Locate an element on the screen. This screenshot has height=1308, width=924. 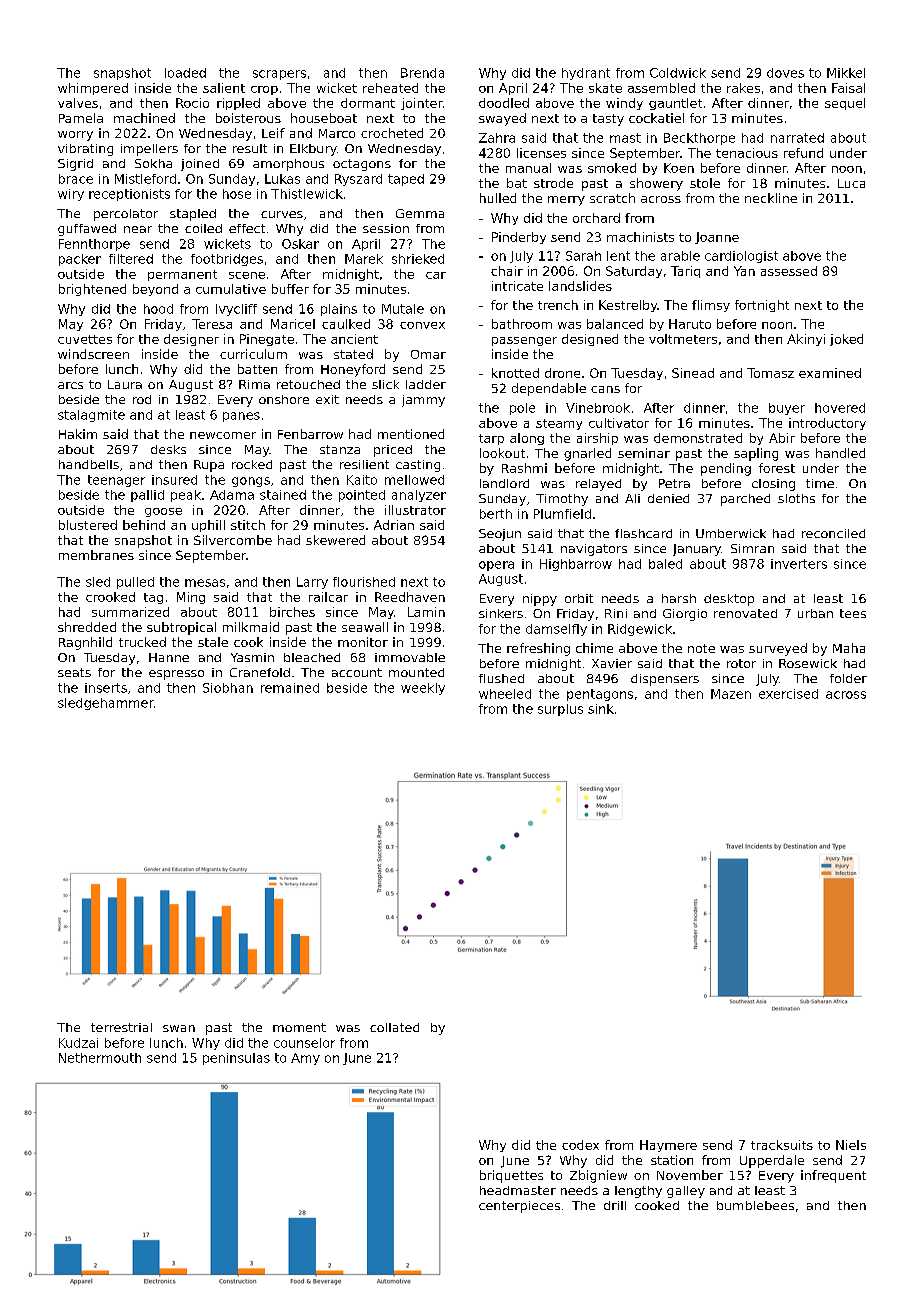
newcomer is located at coordinates (223, 435).
